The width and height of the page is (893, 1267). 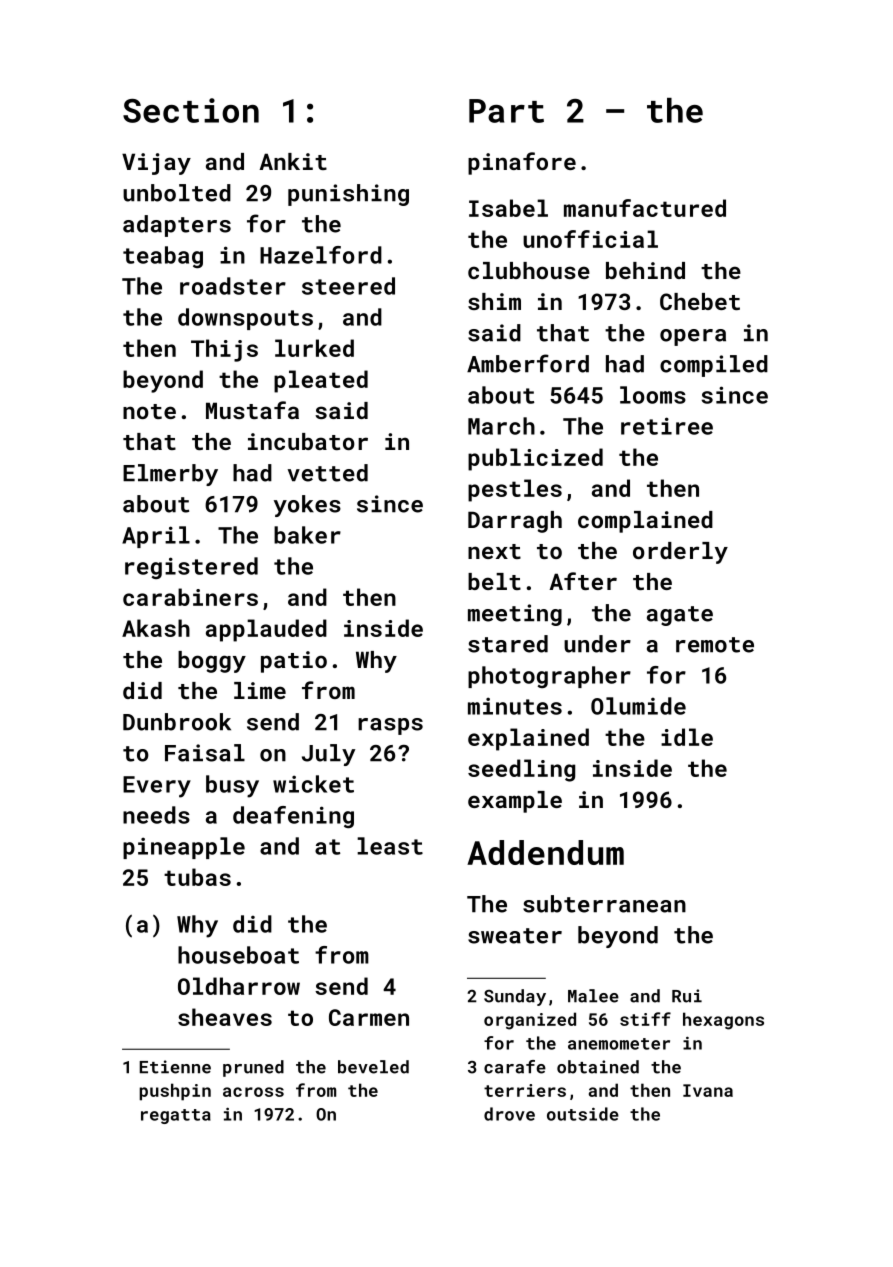 I want to click on subterranean, so click(x=604, y=904).
